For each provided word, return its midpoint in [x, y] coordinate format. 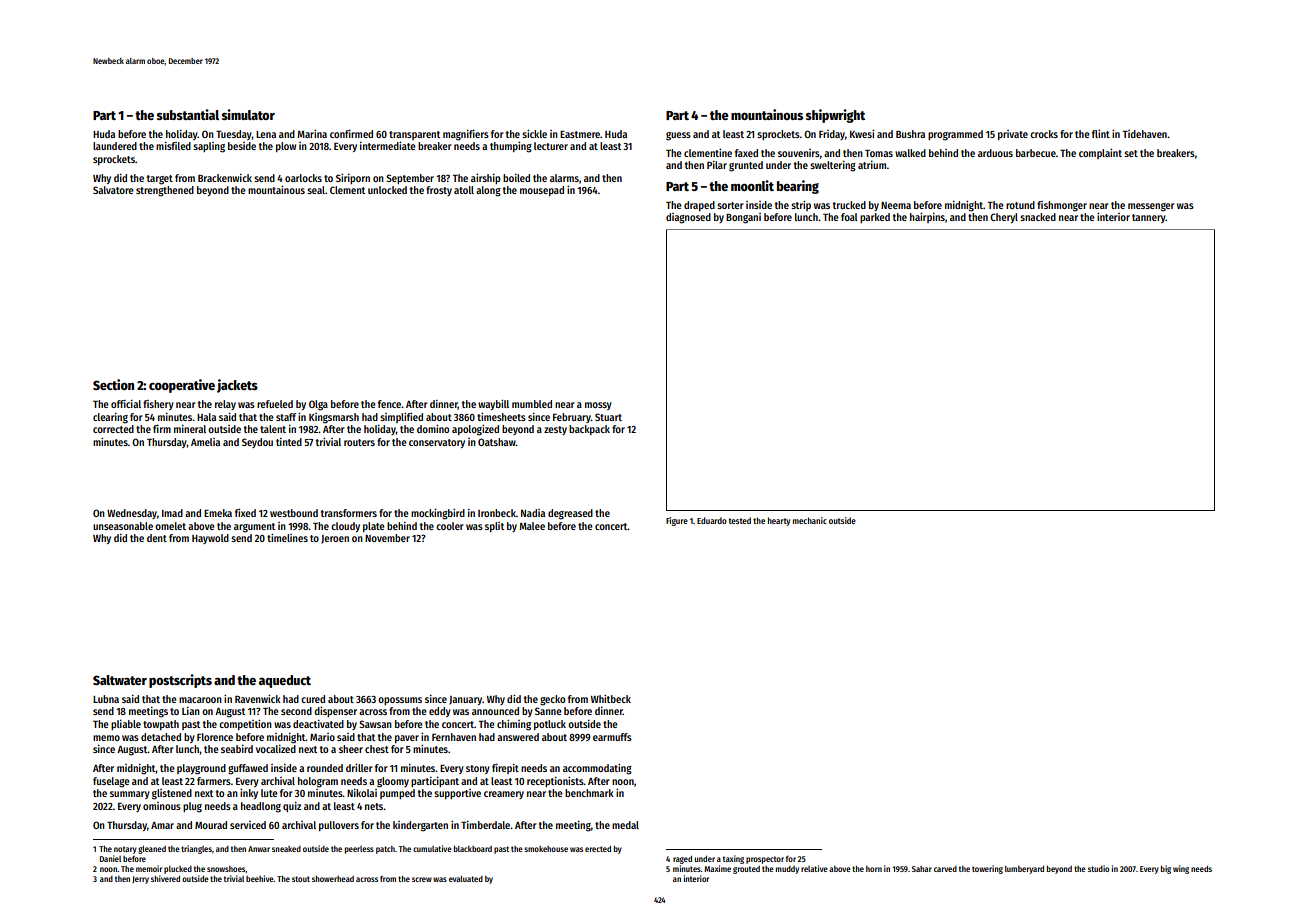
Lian [191, 711]
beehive [260, 878]
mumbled [532, 404]
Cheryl [1004, 218]
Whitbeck [611, 698]
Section [113, 384]
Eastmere [580, 134]
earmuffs [612, 737]
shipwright [835, 116]
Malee [532, 526]
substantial [188, 114]
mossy [598, 406]
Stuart [608, 417]
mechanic [810, 520]
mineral [190, 429]
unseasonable [123, 526]
